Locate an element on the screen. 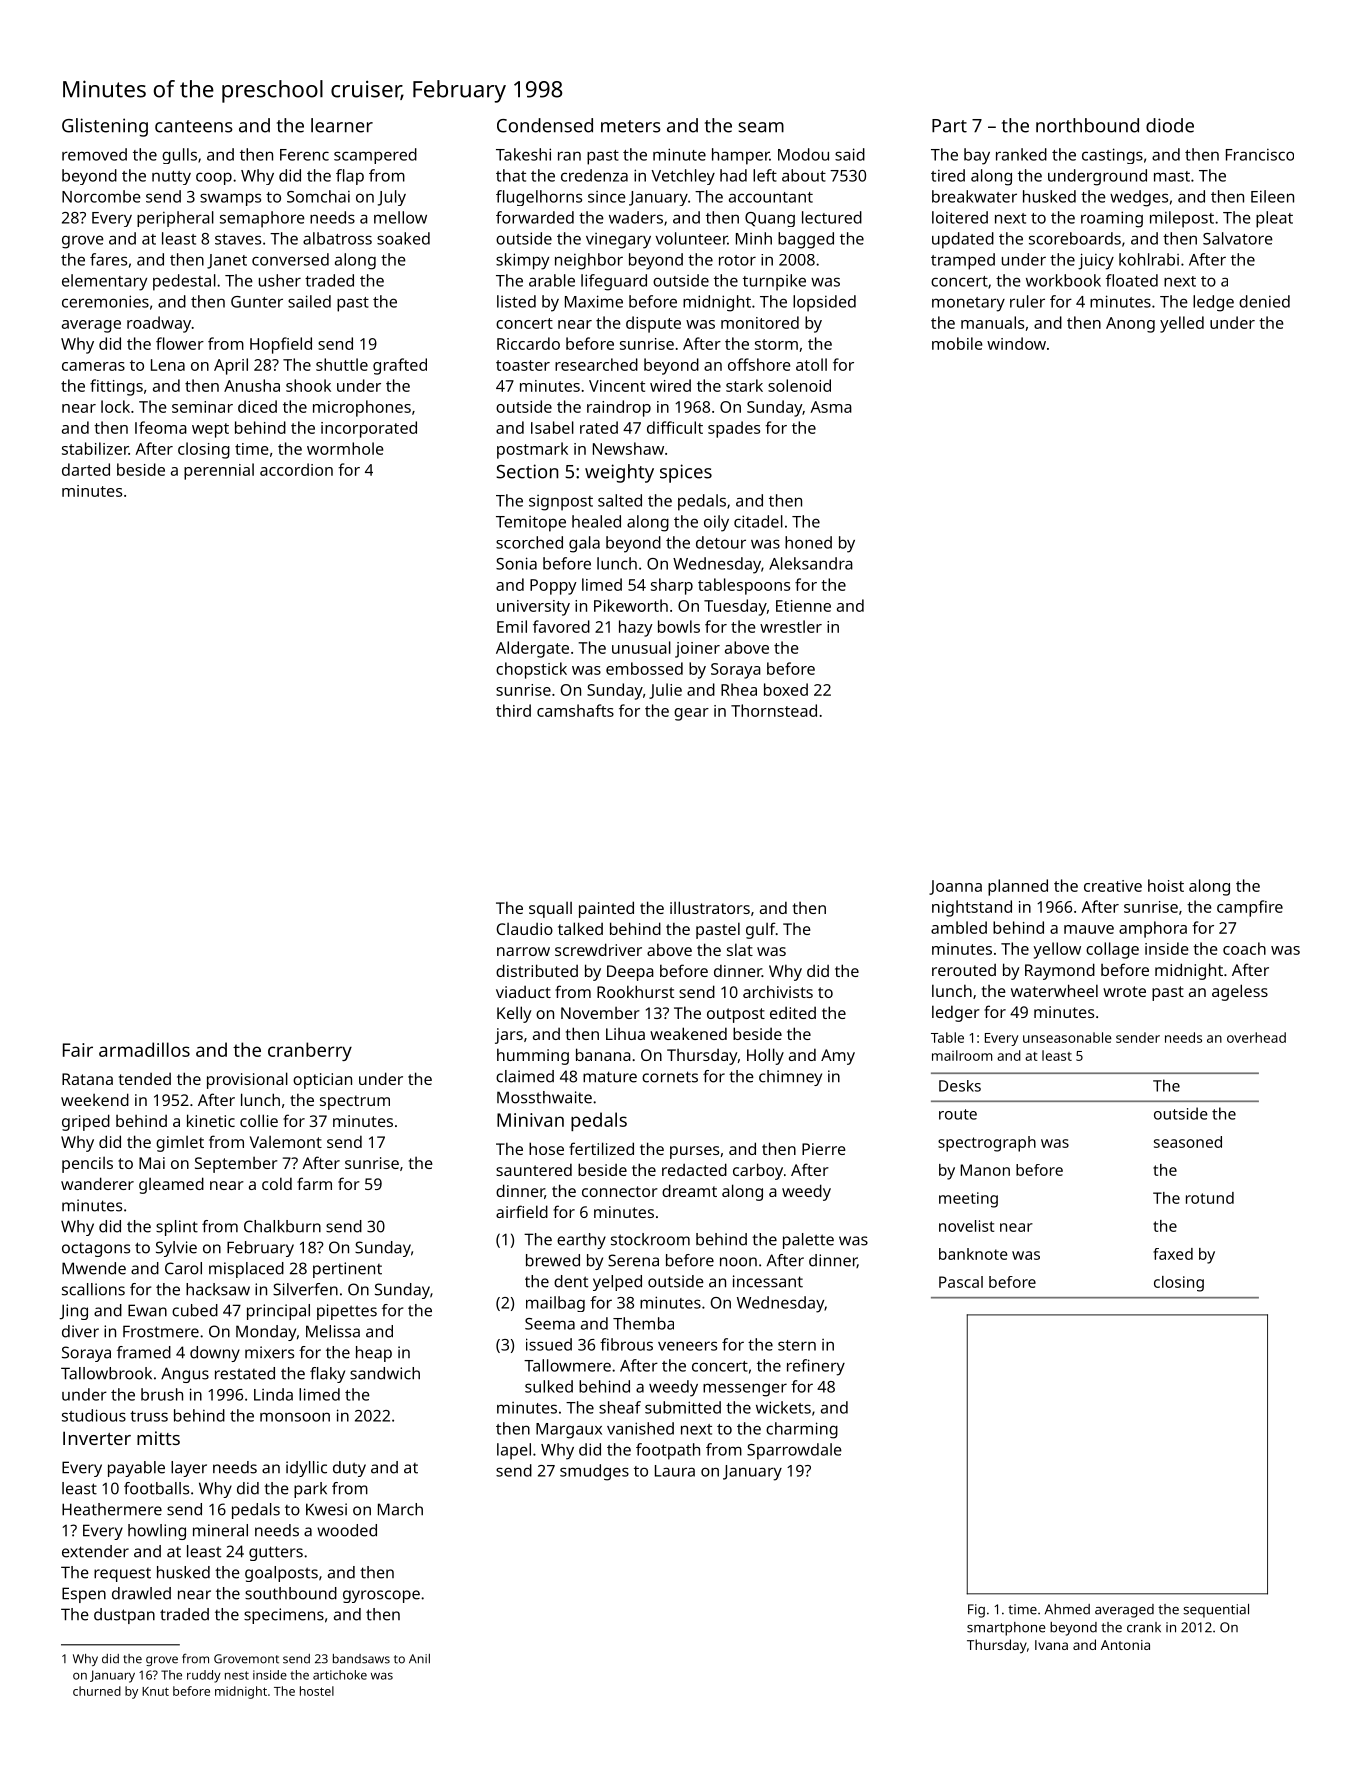 The image size is (1365, 1767). smartphone is located at coordinates (1006, 1629).
